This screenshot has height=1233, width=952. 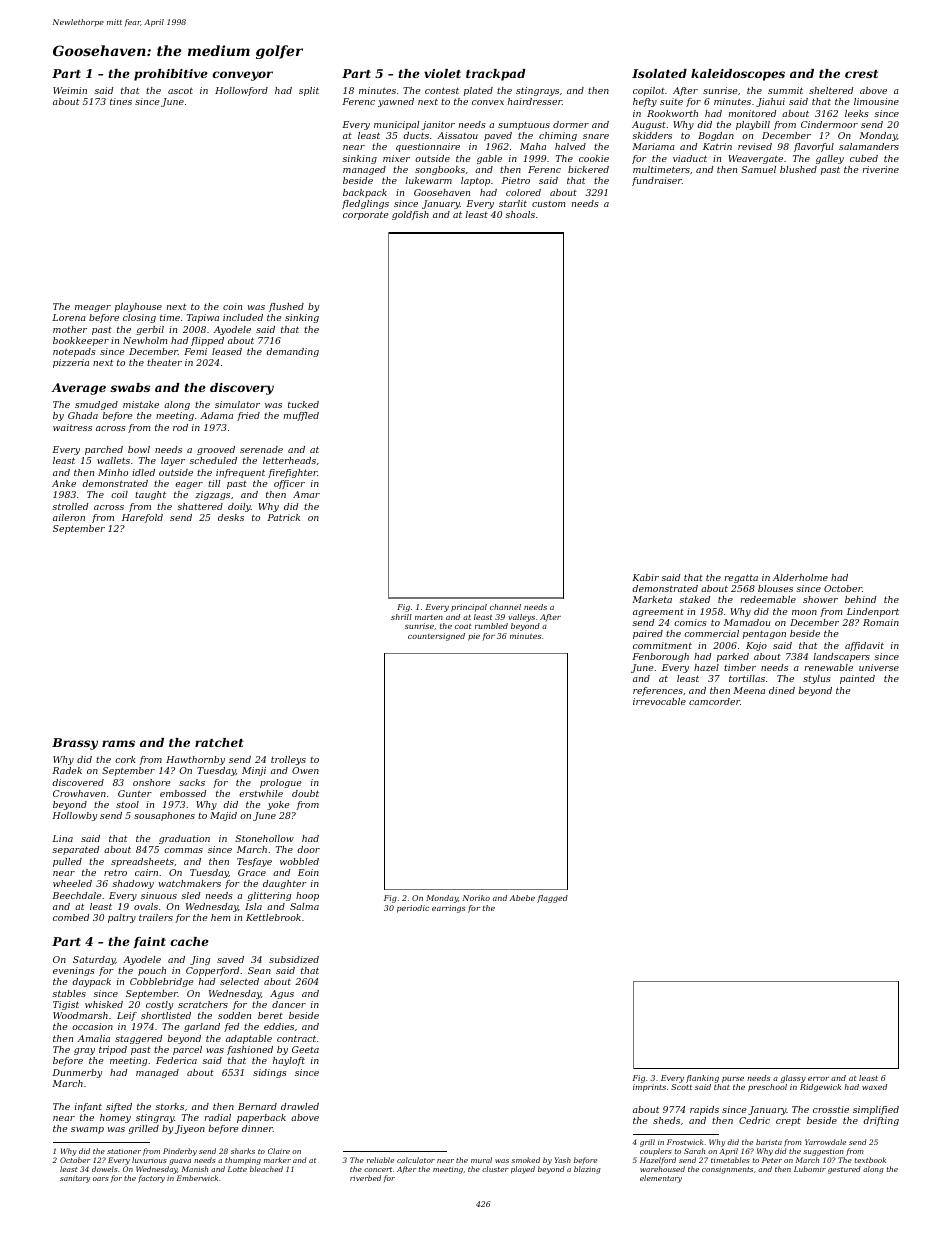 What do you see at coordinates (176, 1060) in the screenshot?
I see `Federica` at bounding box center [176, 1060].
